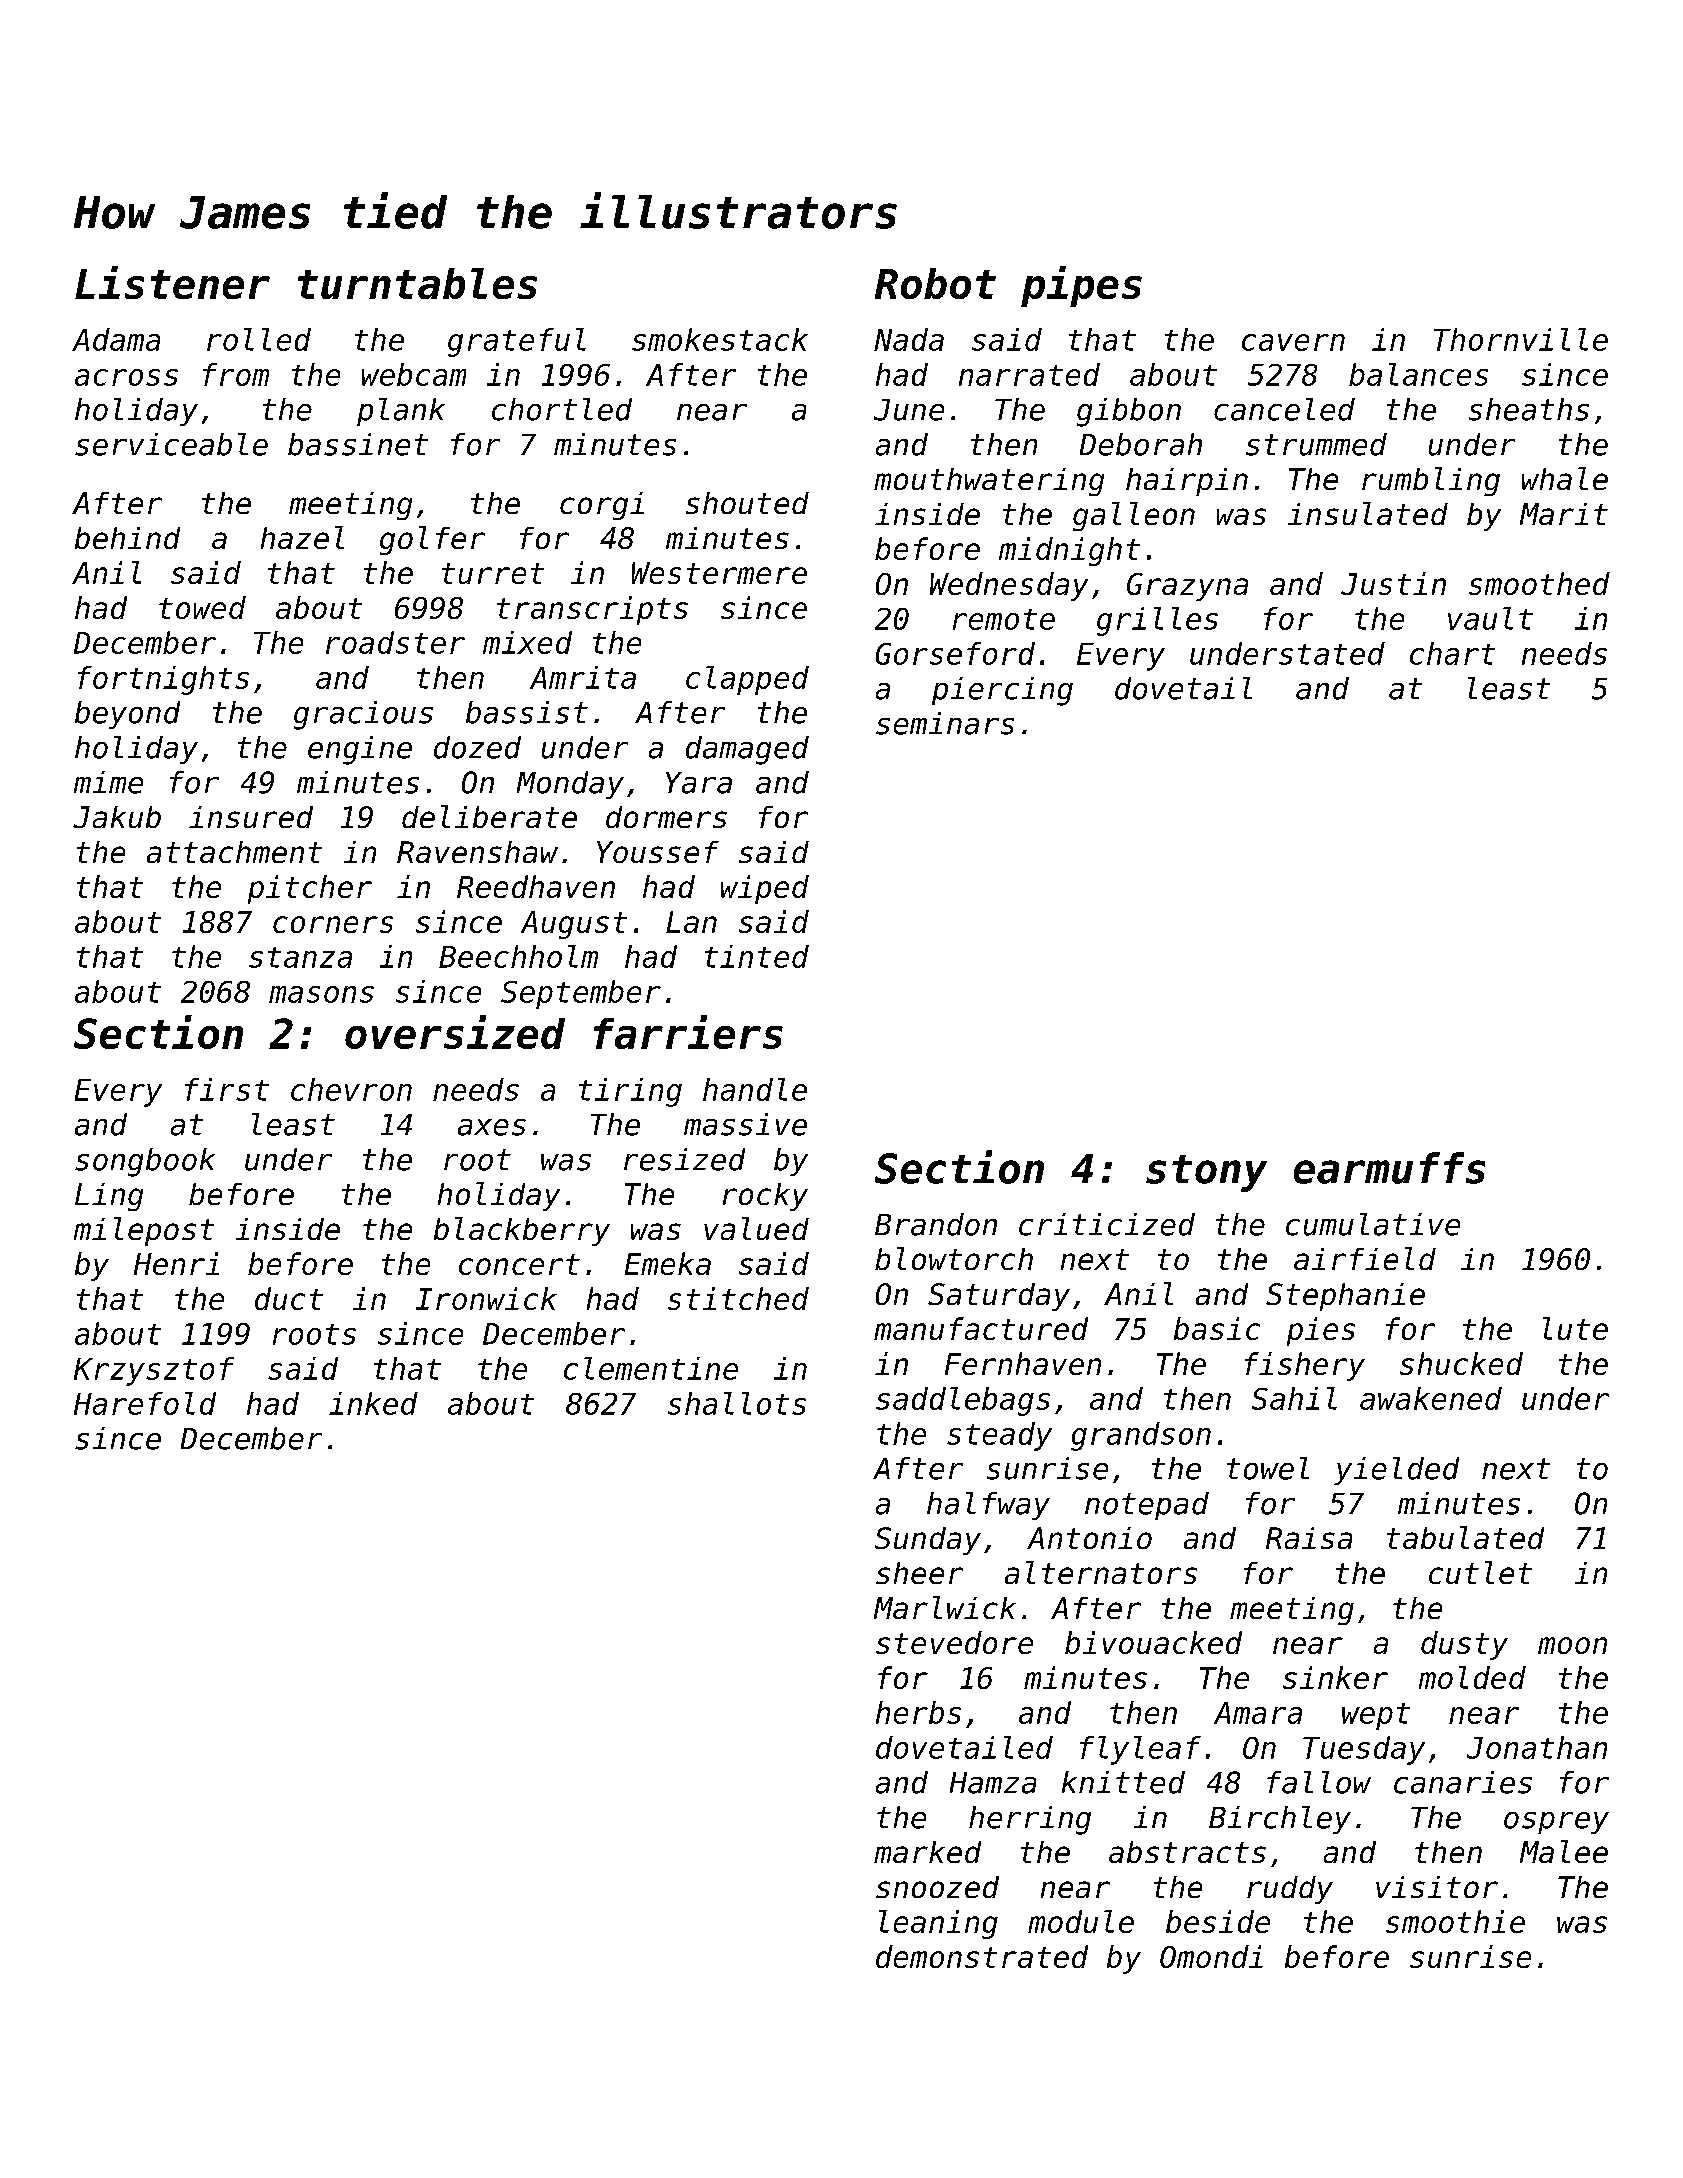  I want to click on behind, so click(127, 538).
